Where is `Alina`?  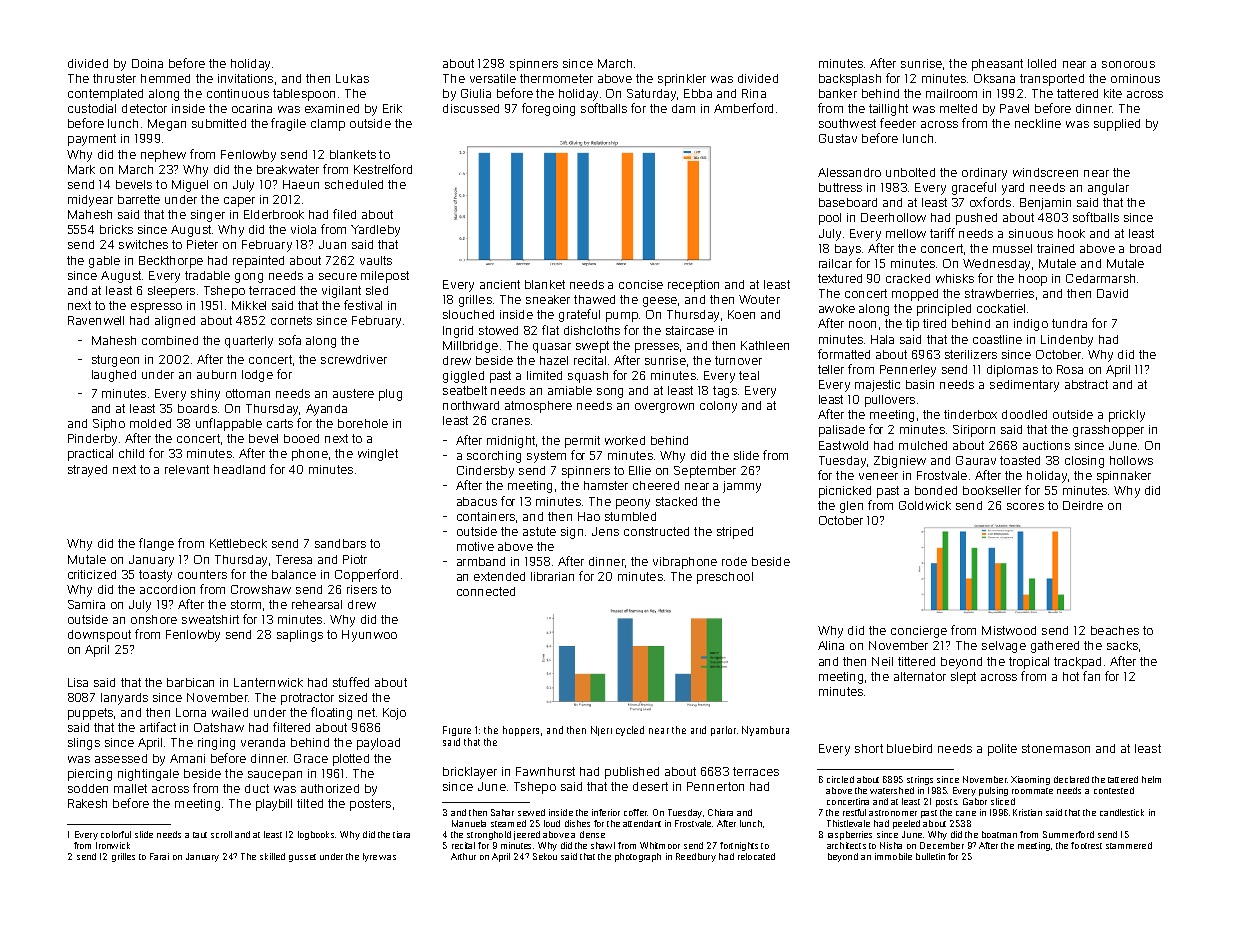 Alina is located at coordinates (831, 645).
